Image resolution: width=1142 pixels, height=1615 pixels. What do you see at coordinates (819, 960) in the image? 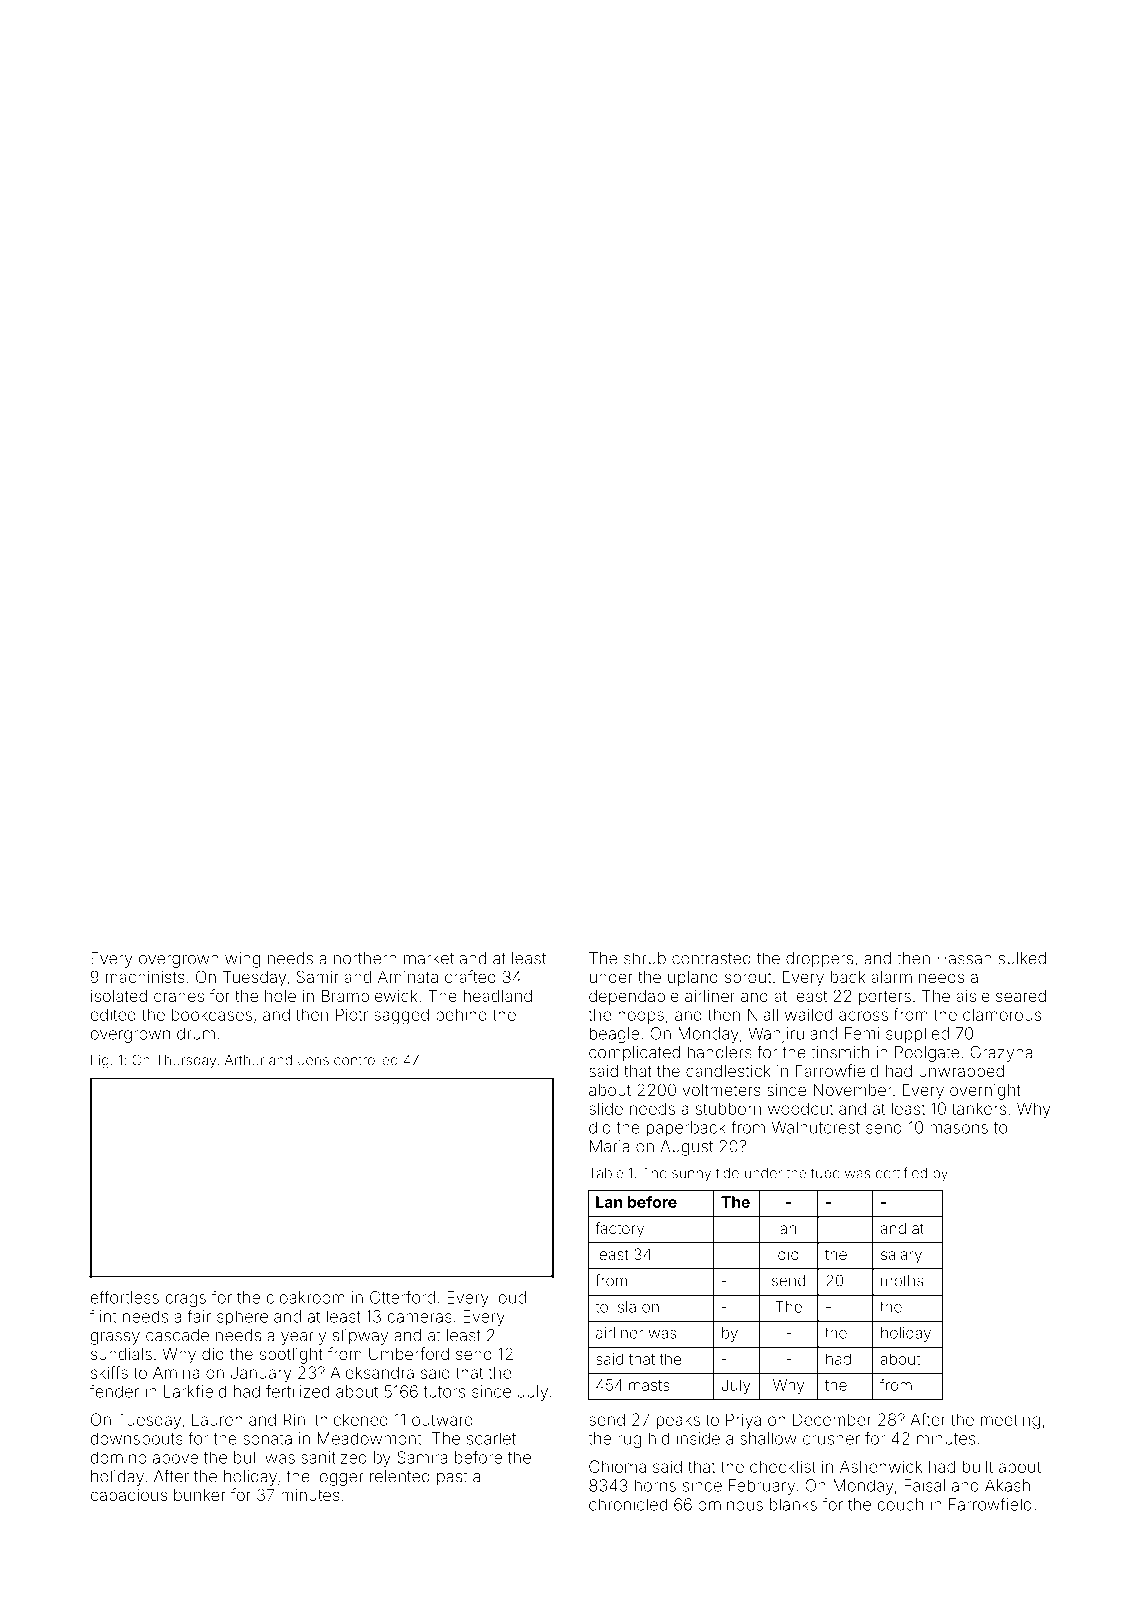
I see `droppers` at bounding box center [819, 960].
